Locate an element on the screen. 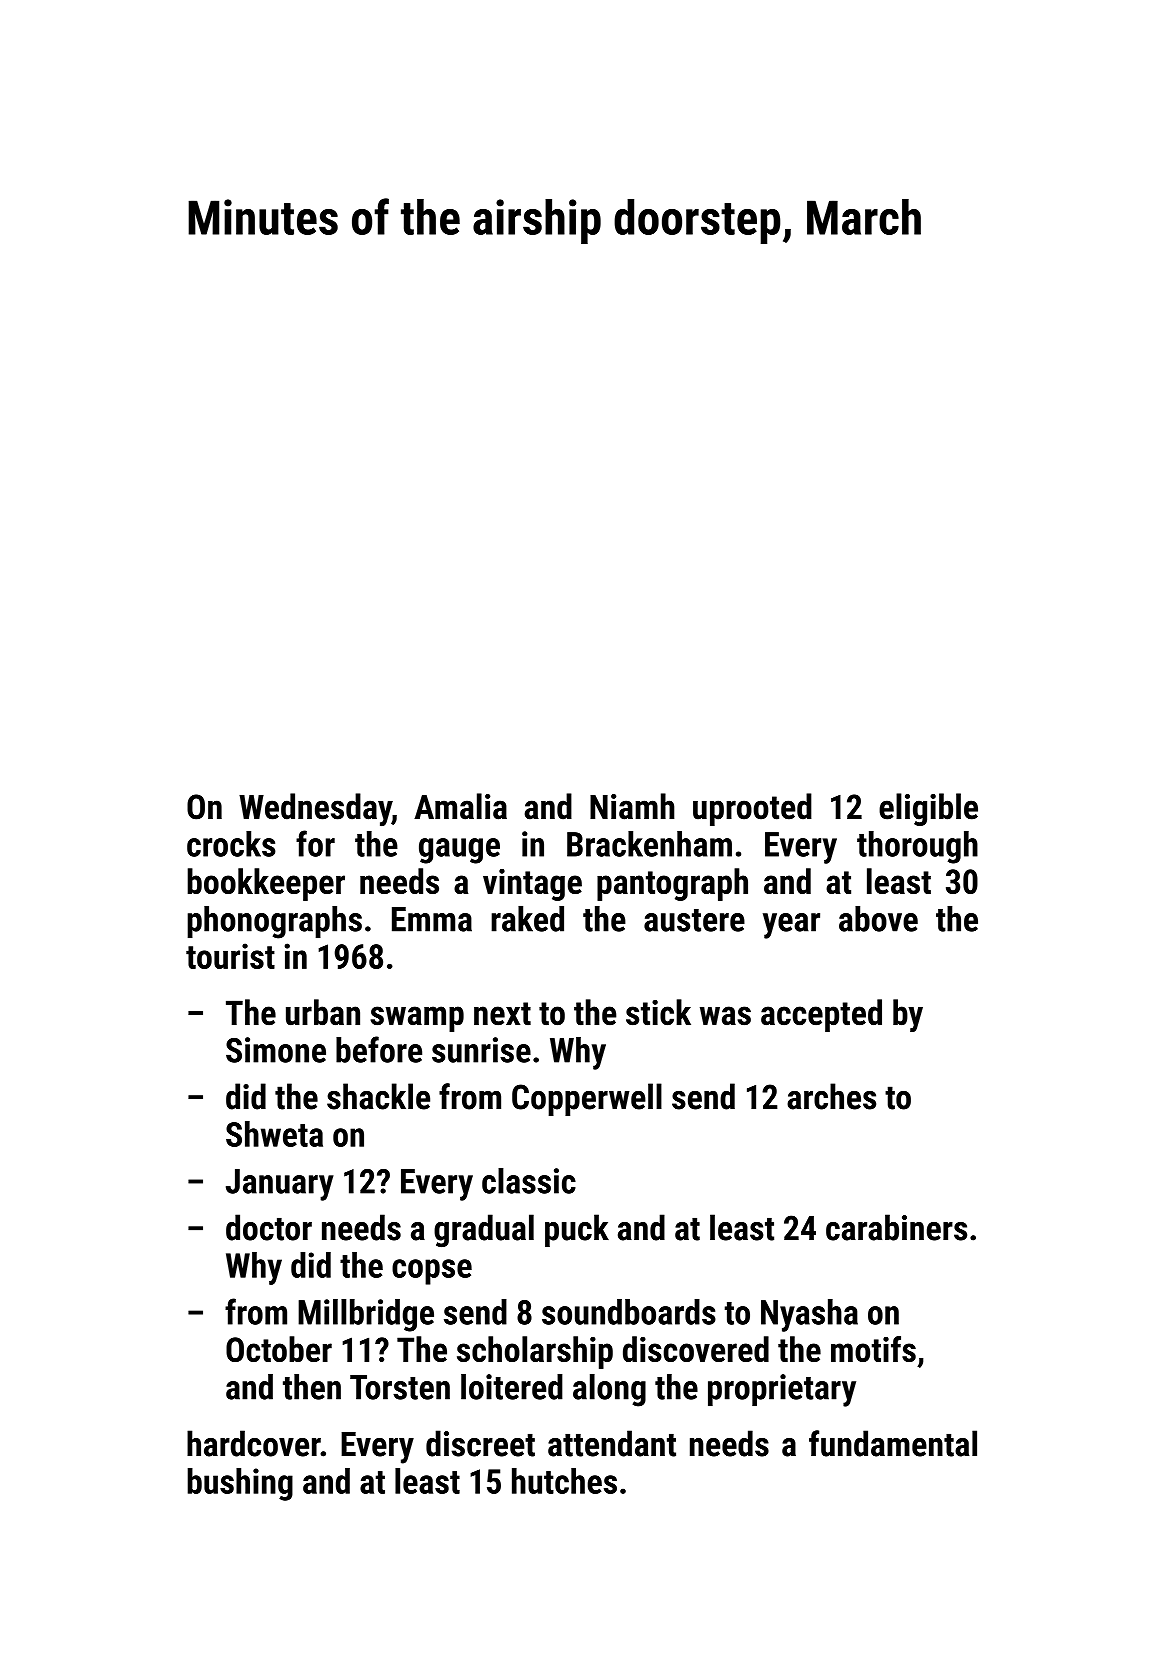 This screenshot has height=1654, width=1165. Amalia is located at coordinates (460, 806).
